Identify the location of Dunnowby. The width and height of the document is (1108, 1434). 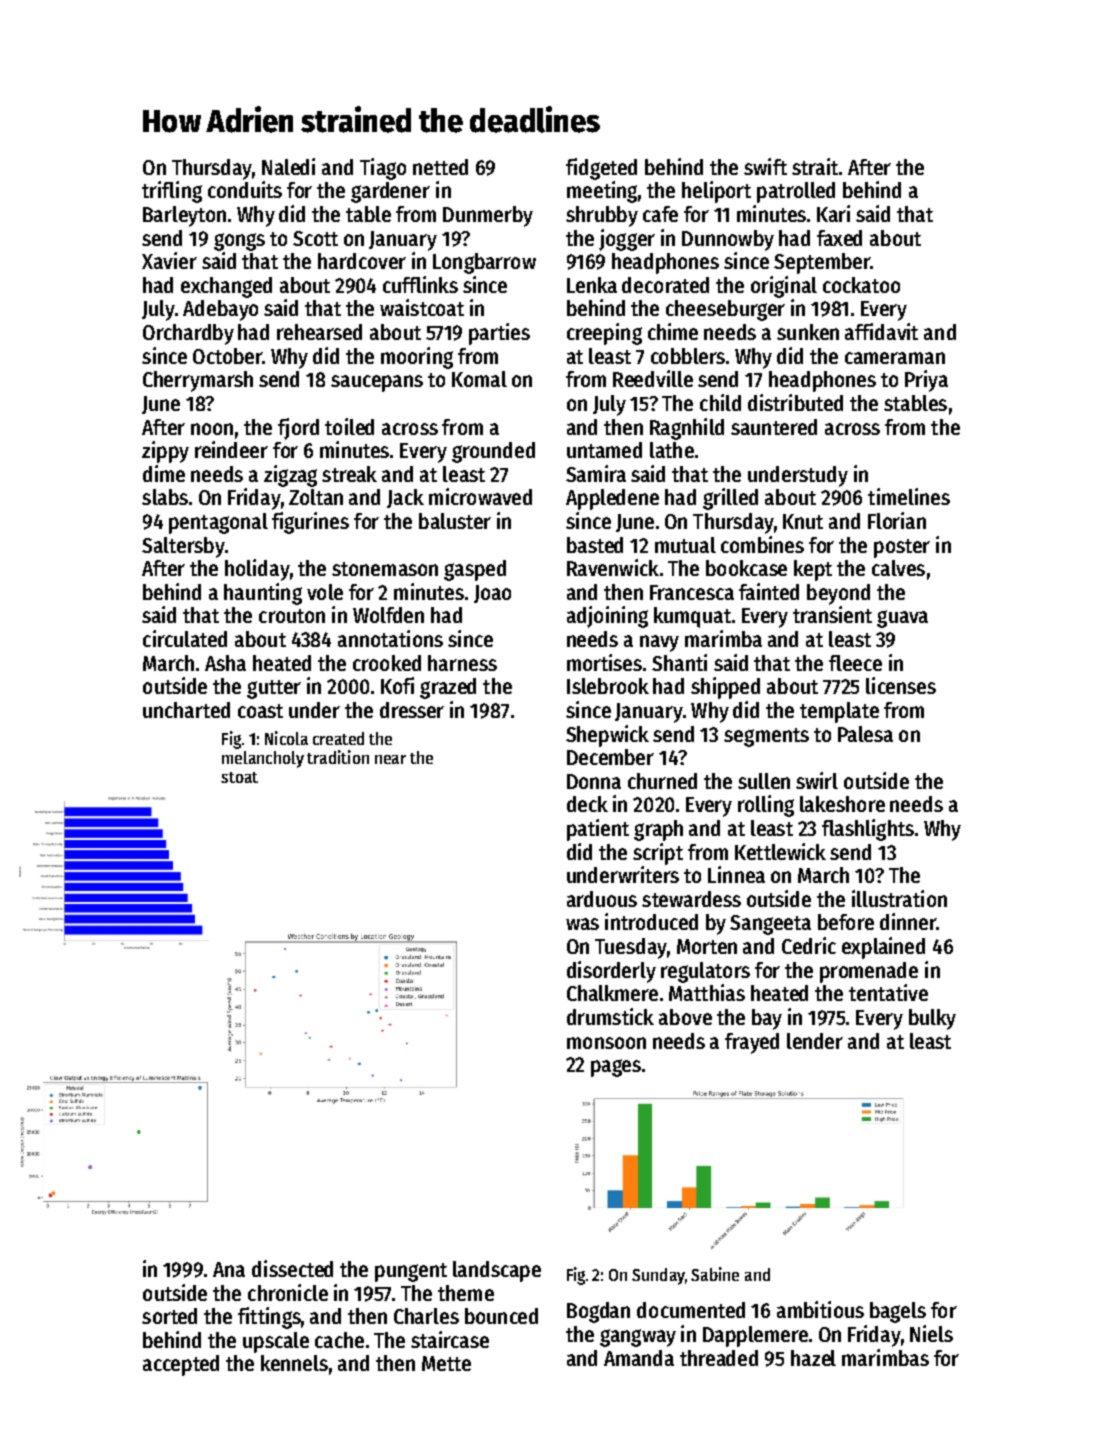
(728, 240).
